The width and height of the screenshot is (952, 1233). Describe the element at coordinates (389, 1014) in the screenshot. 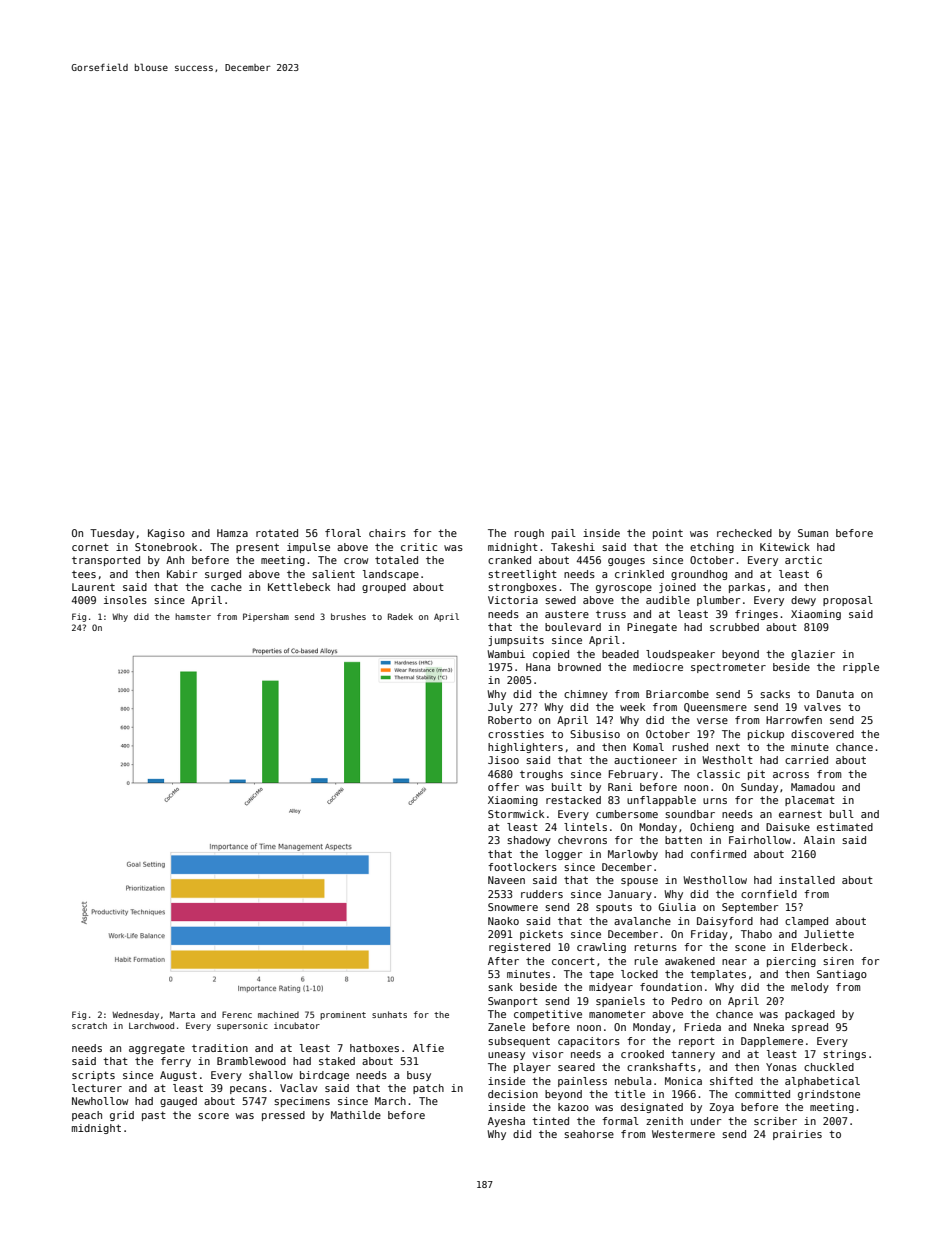

I see `sunhats` at that location.
